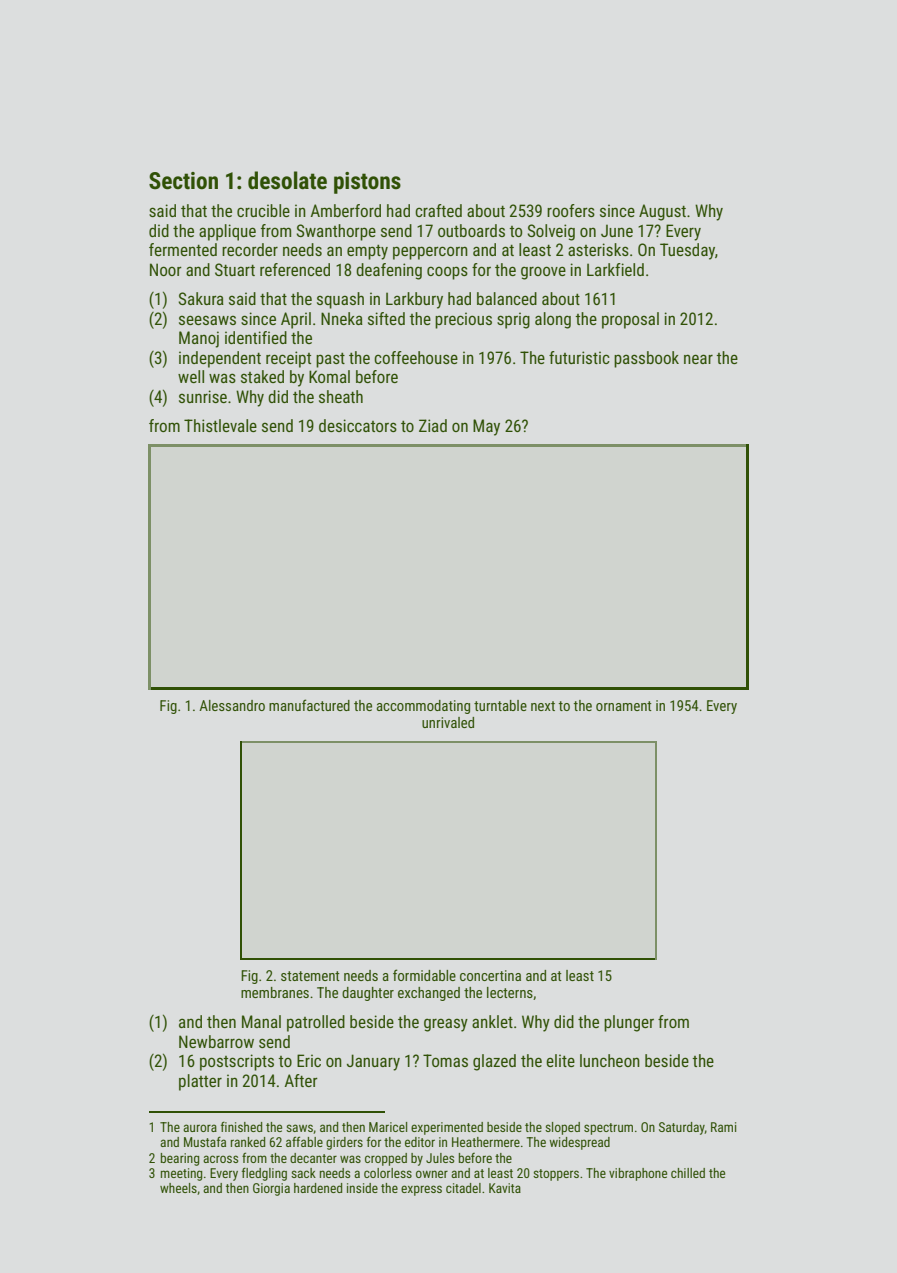  Describe the element at coordinates (248, 1142) in the image. I see `ranked` at that location.
